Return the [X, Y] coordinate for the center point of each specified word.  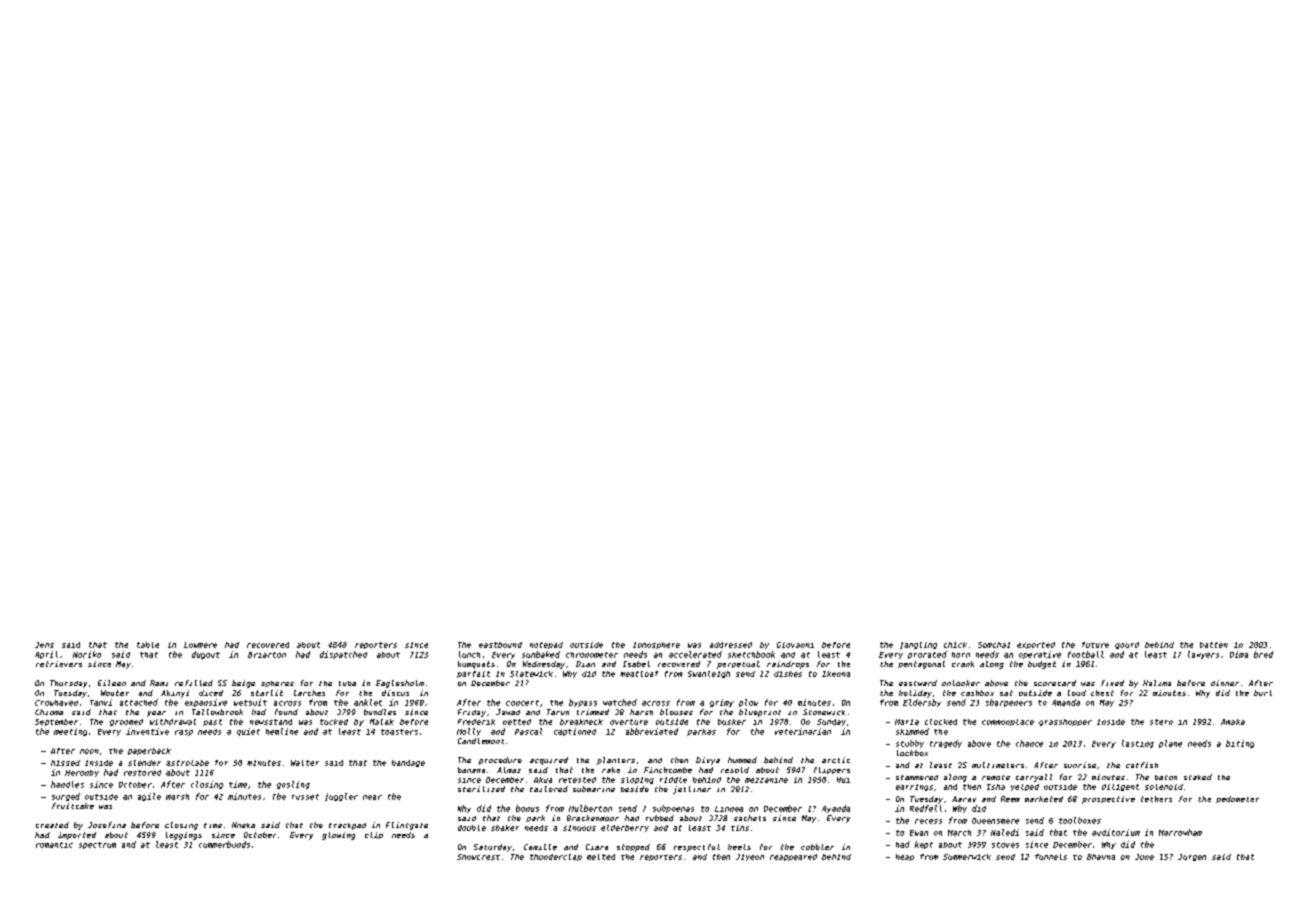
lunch [469, 654]
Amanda [1066, 702]
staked [1198, 777]
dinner [1225, 683]
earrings [914, 787]
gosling [293, 785]
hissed [65, 763]
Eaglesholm [400, 684]
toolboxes [1080, 820]
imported [77, 836]
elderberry [625, 828]
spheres [277, 684]
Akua [543, 780]
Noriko [87, 654]
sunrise [1080, 765]
